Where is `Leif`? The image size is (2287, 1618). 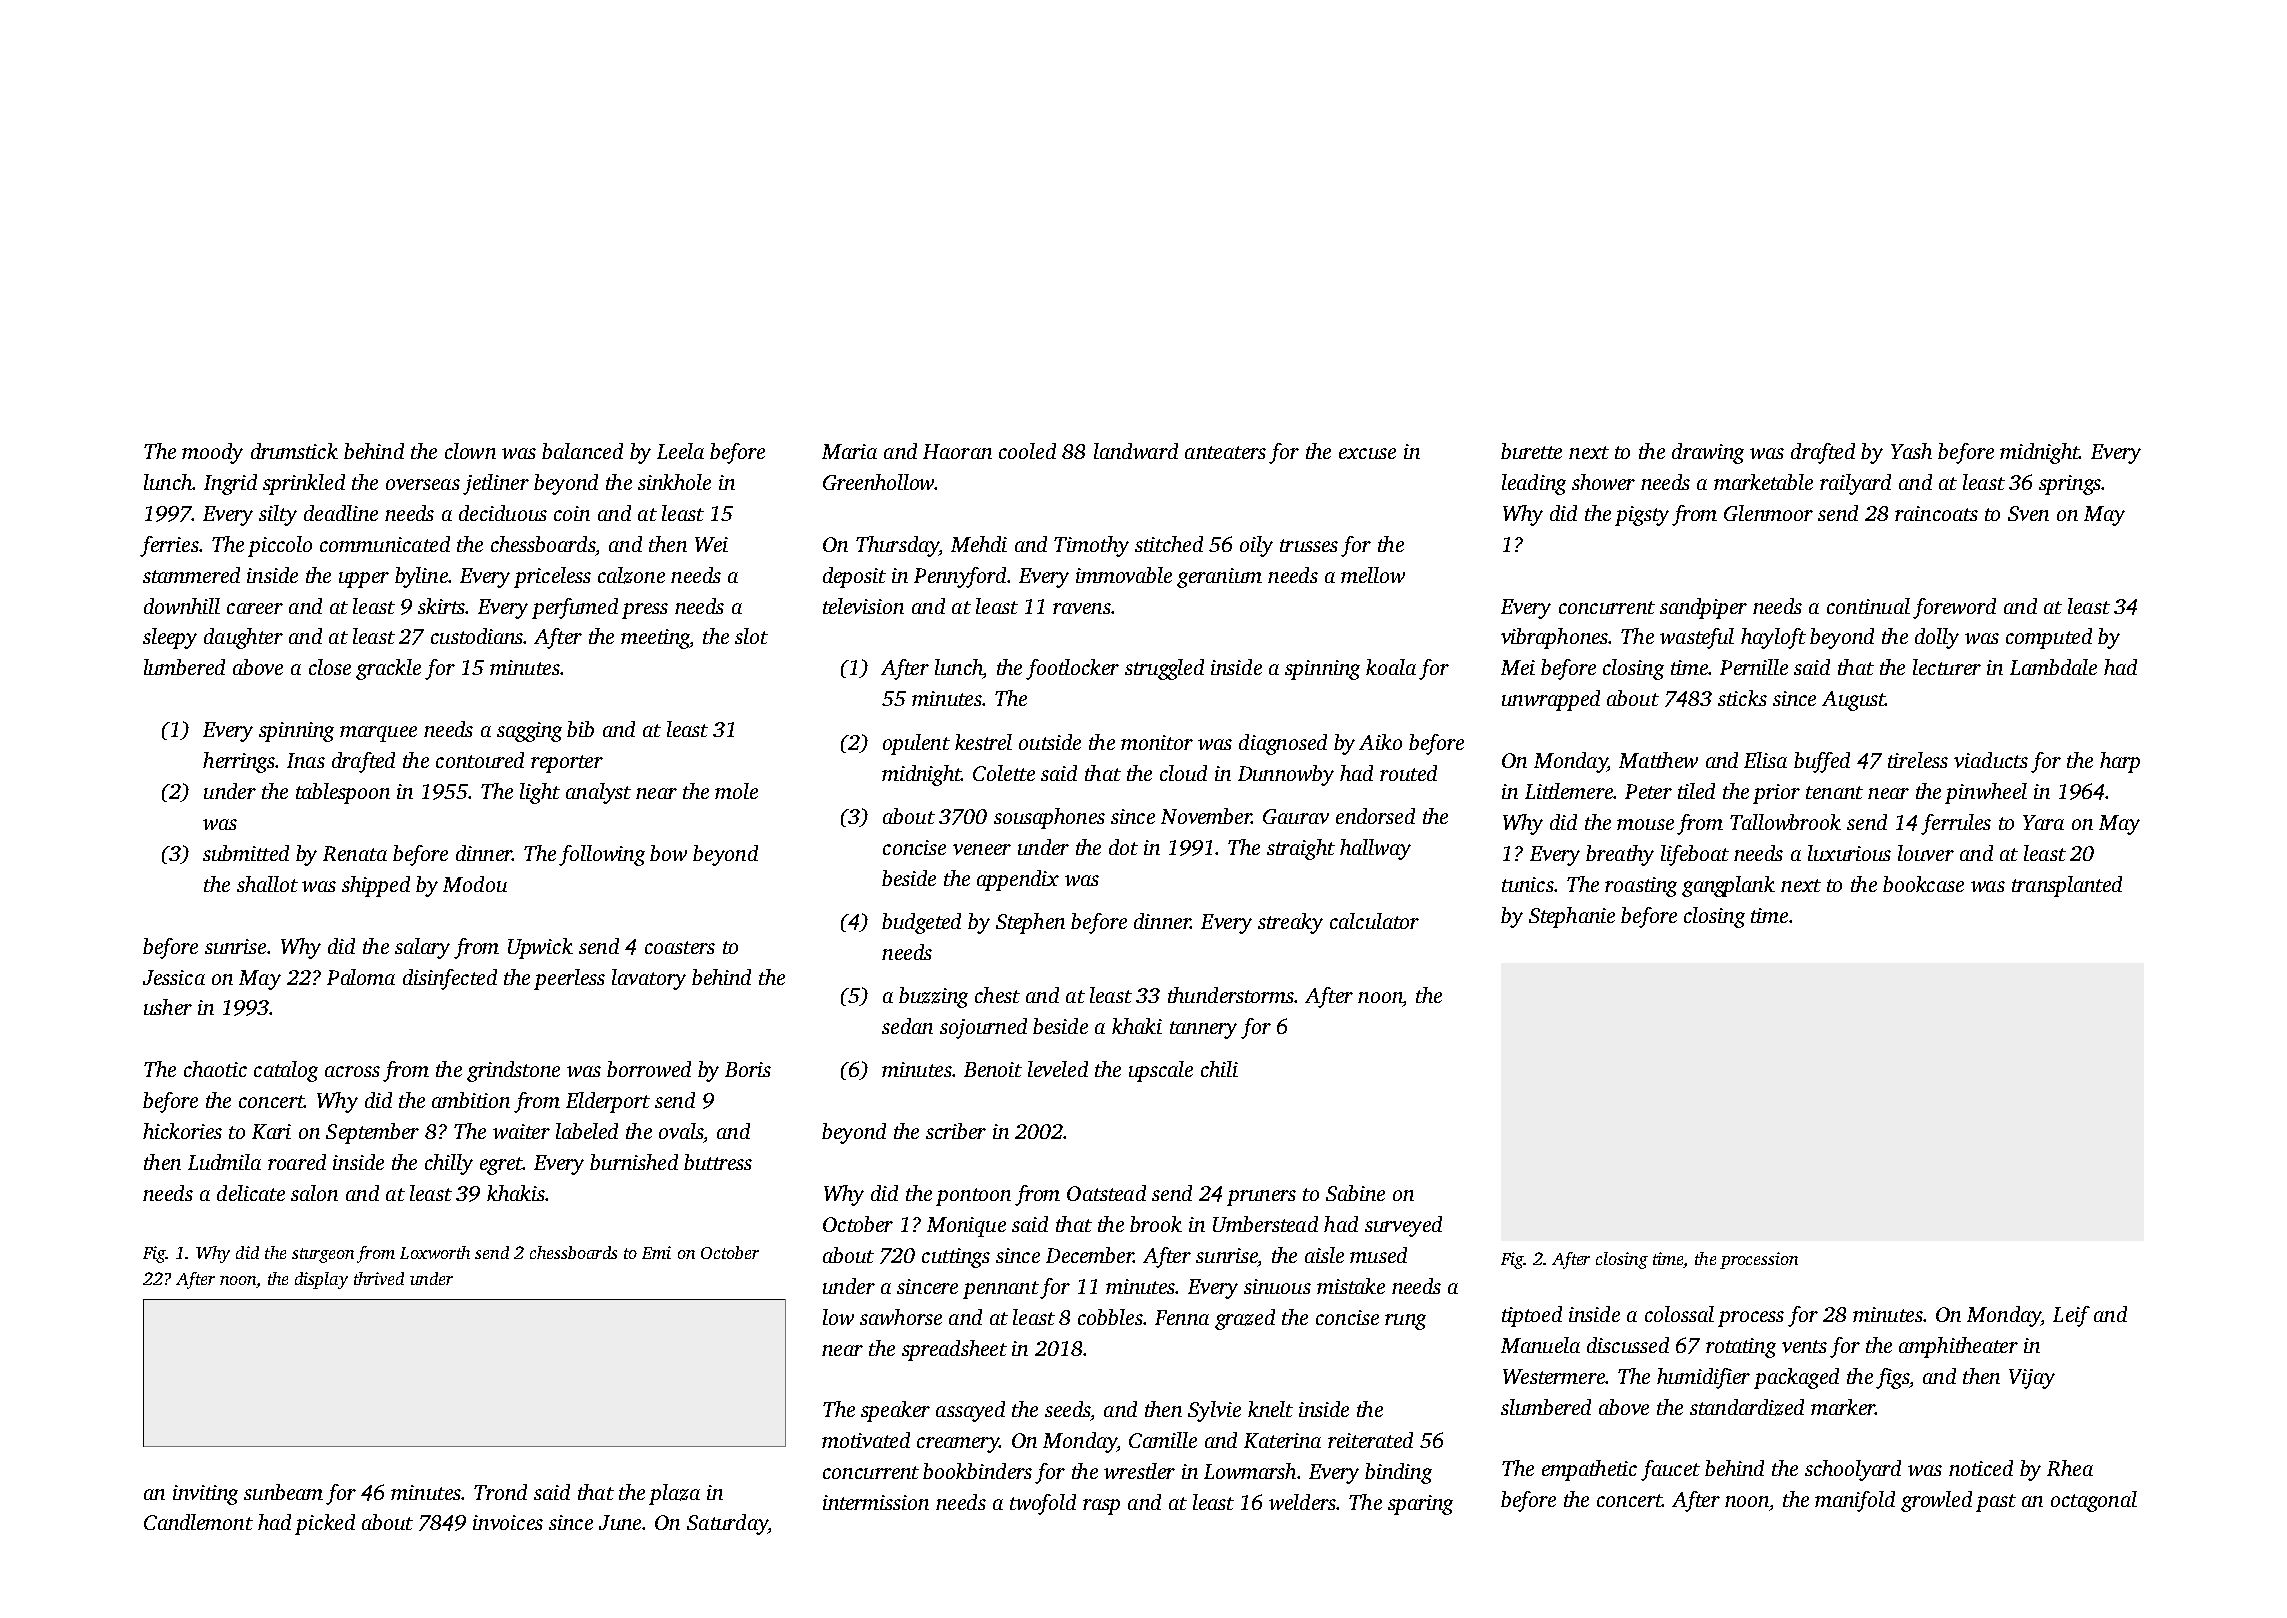
Leif is located at coordinates (2071, 1316).
